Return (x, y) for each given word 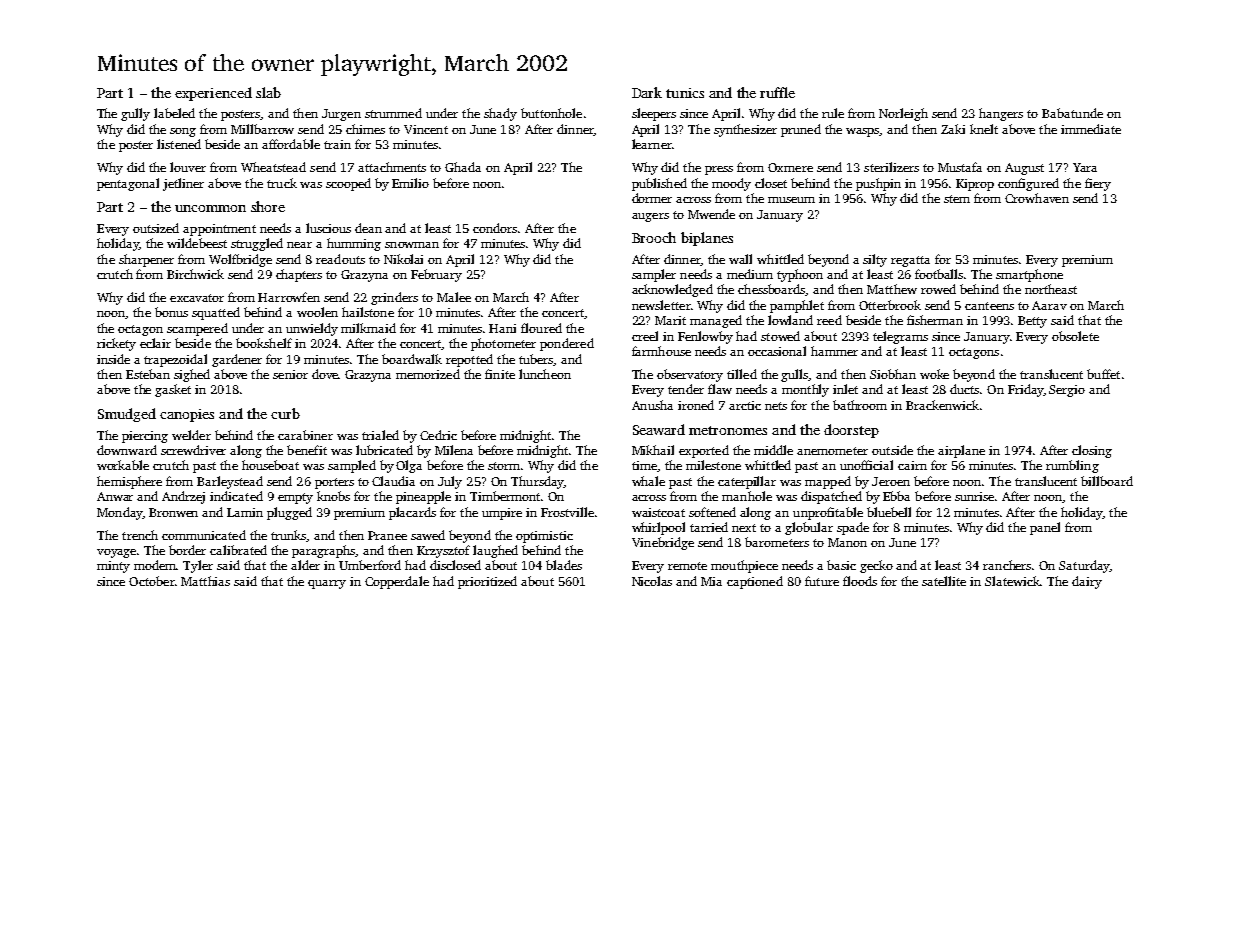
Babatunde (1072, 113)
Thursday (537, 482)
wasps (863, 132)
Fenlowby (705, 337)
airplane (961, 451)
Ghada (463, 167)
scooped (348, 184)
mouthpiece (744, 566)
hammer (834, 351)
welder (191, 435)
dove (325, 374)
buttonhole (551, 113)
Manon (847, 542)
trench (140, 535)
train (337, 144)
